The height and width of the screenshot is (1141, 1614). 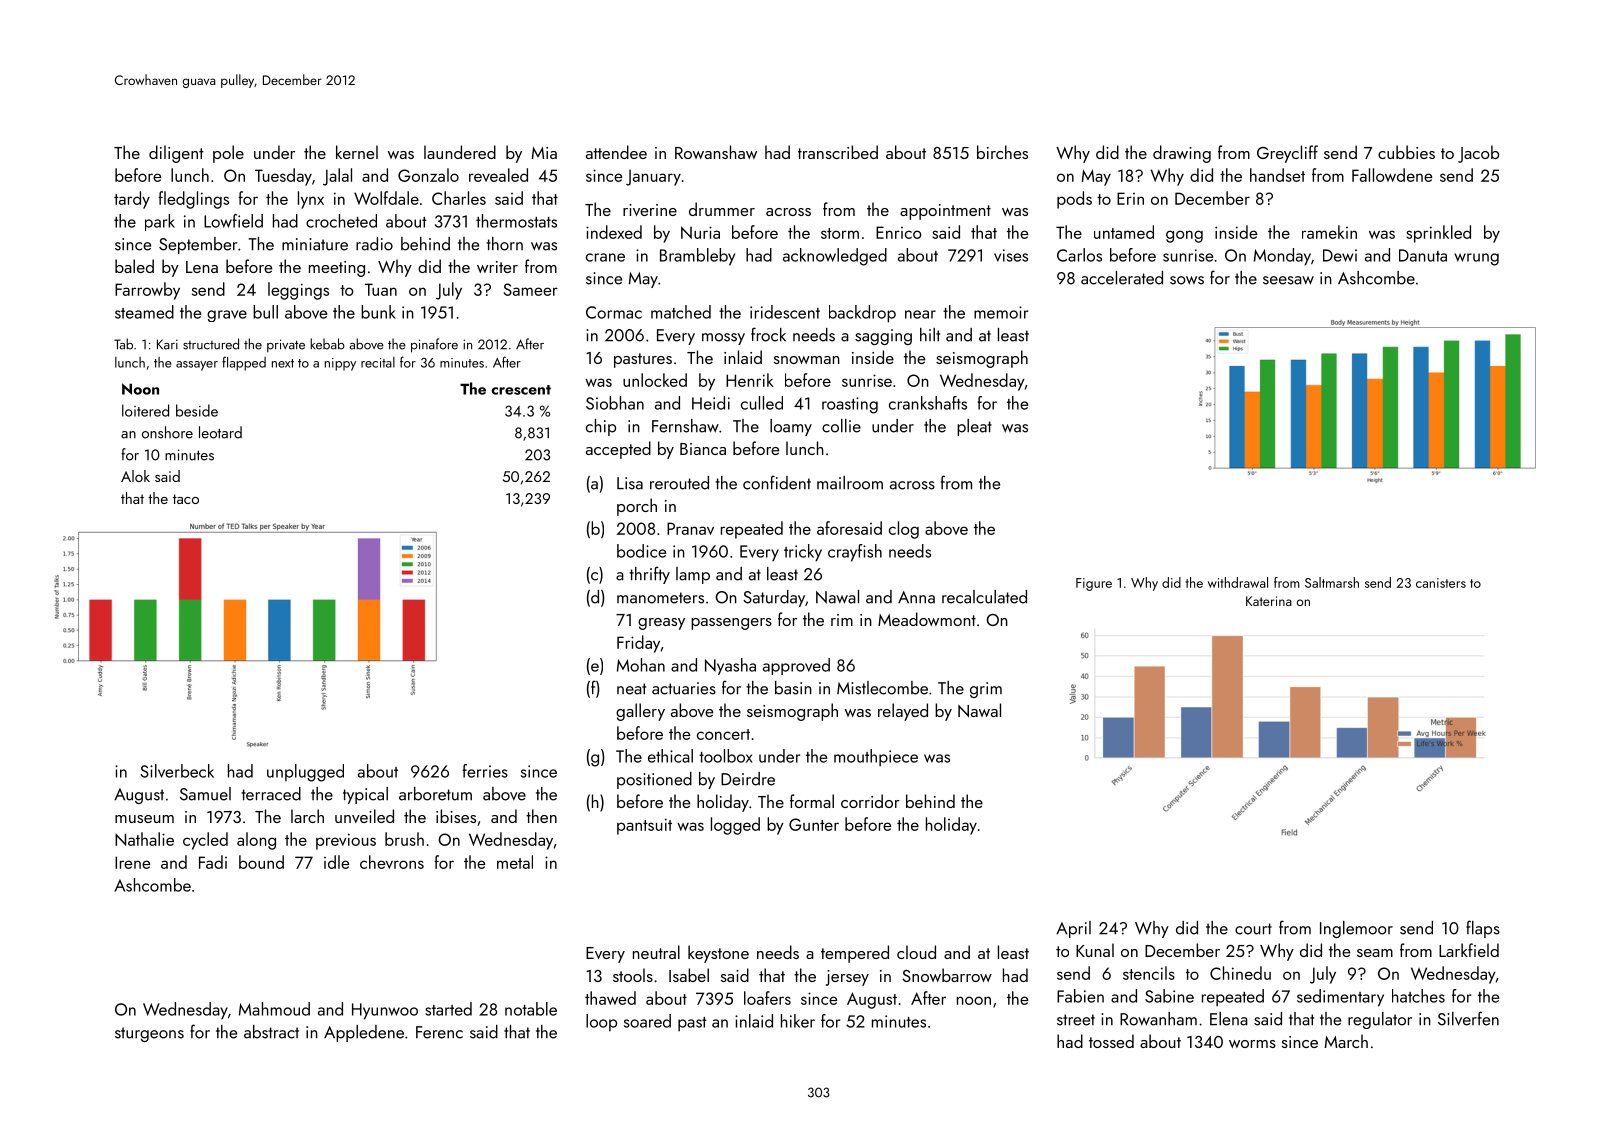 What do you see at coordinates (1332, 582) in the screenshot?
I see `Saltmarsh` at bounding box center [1332, 582].
